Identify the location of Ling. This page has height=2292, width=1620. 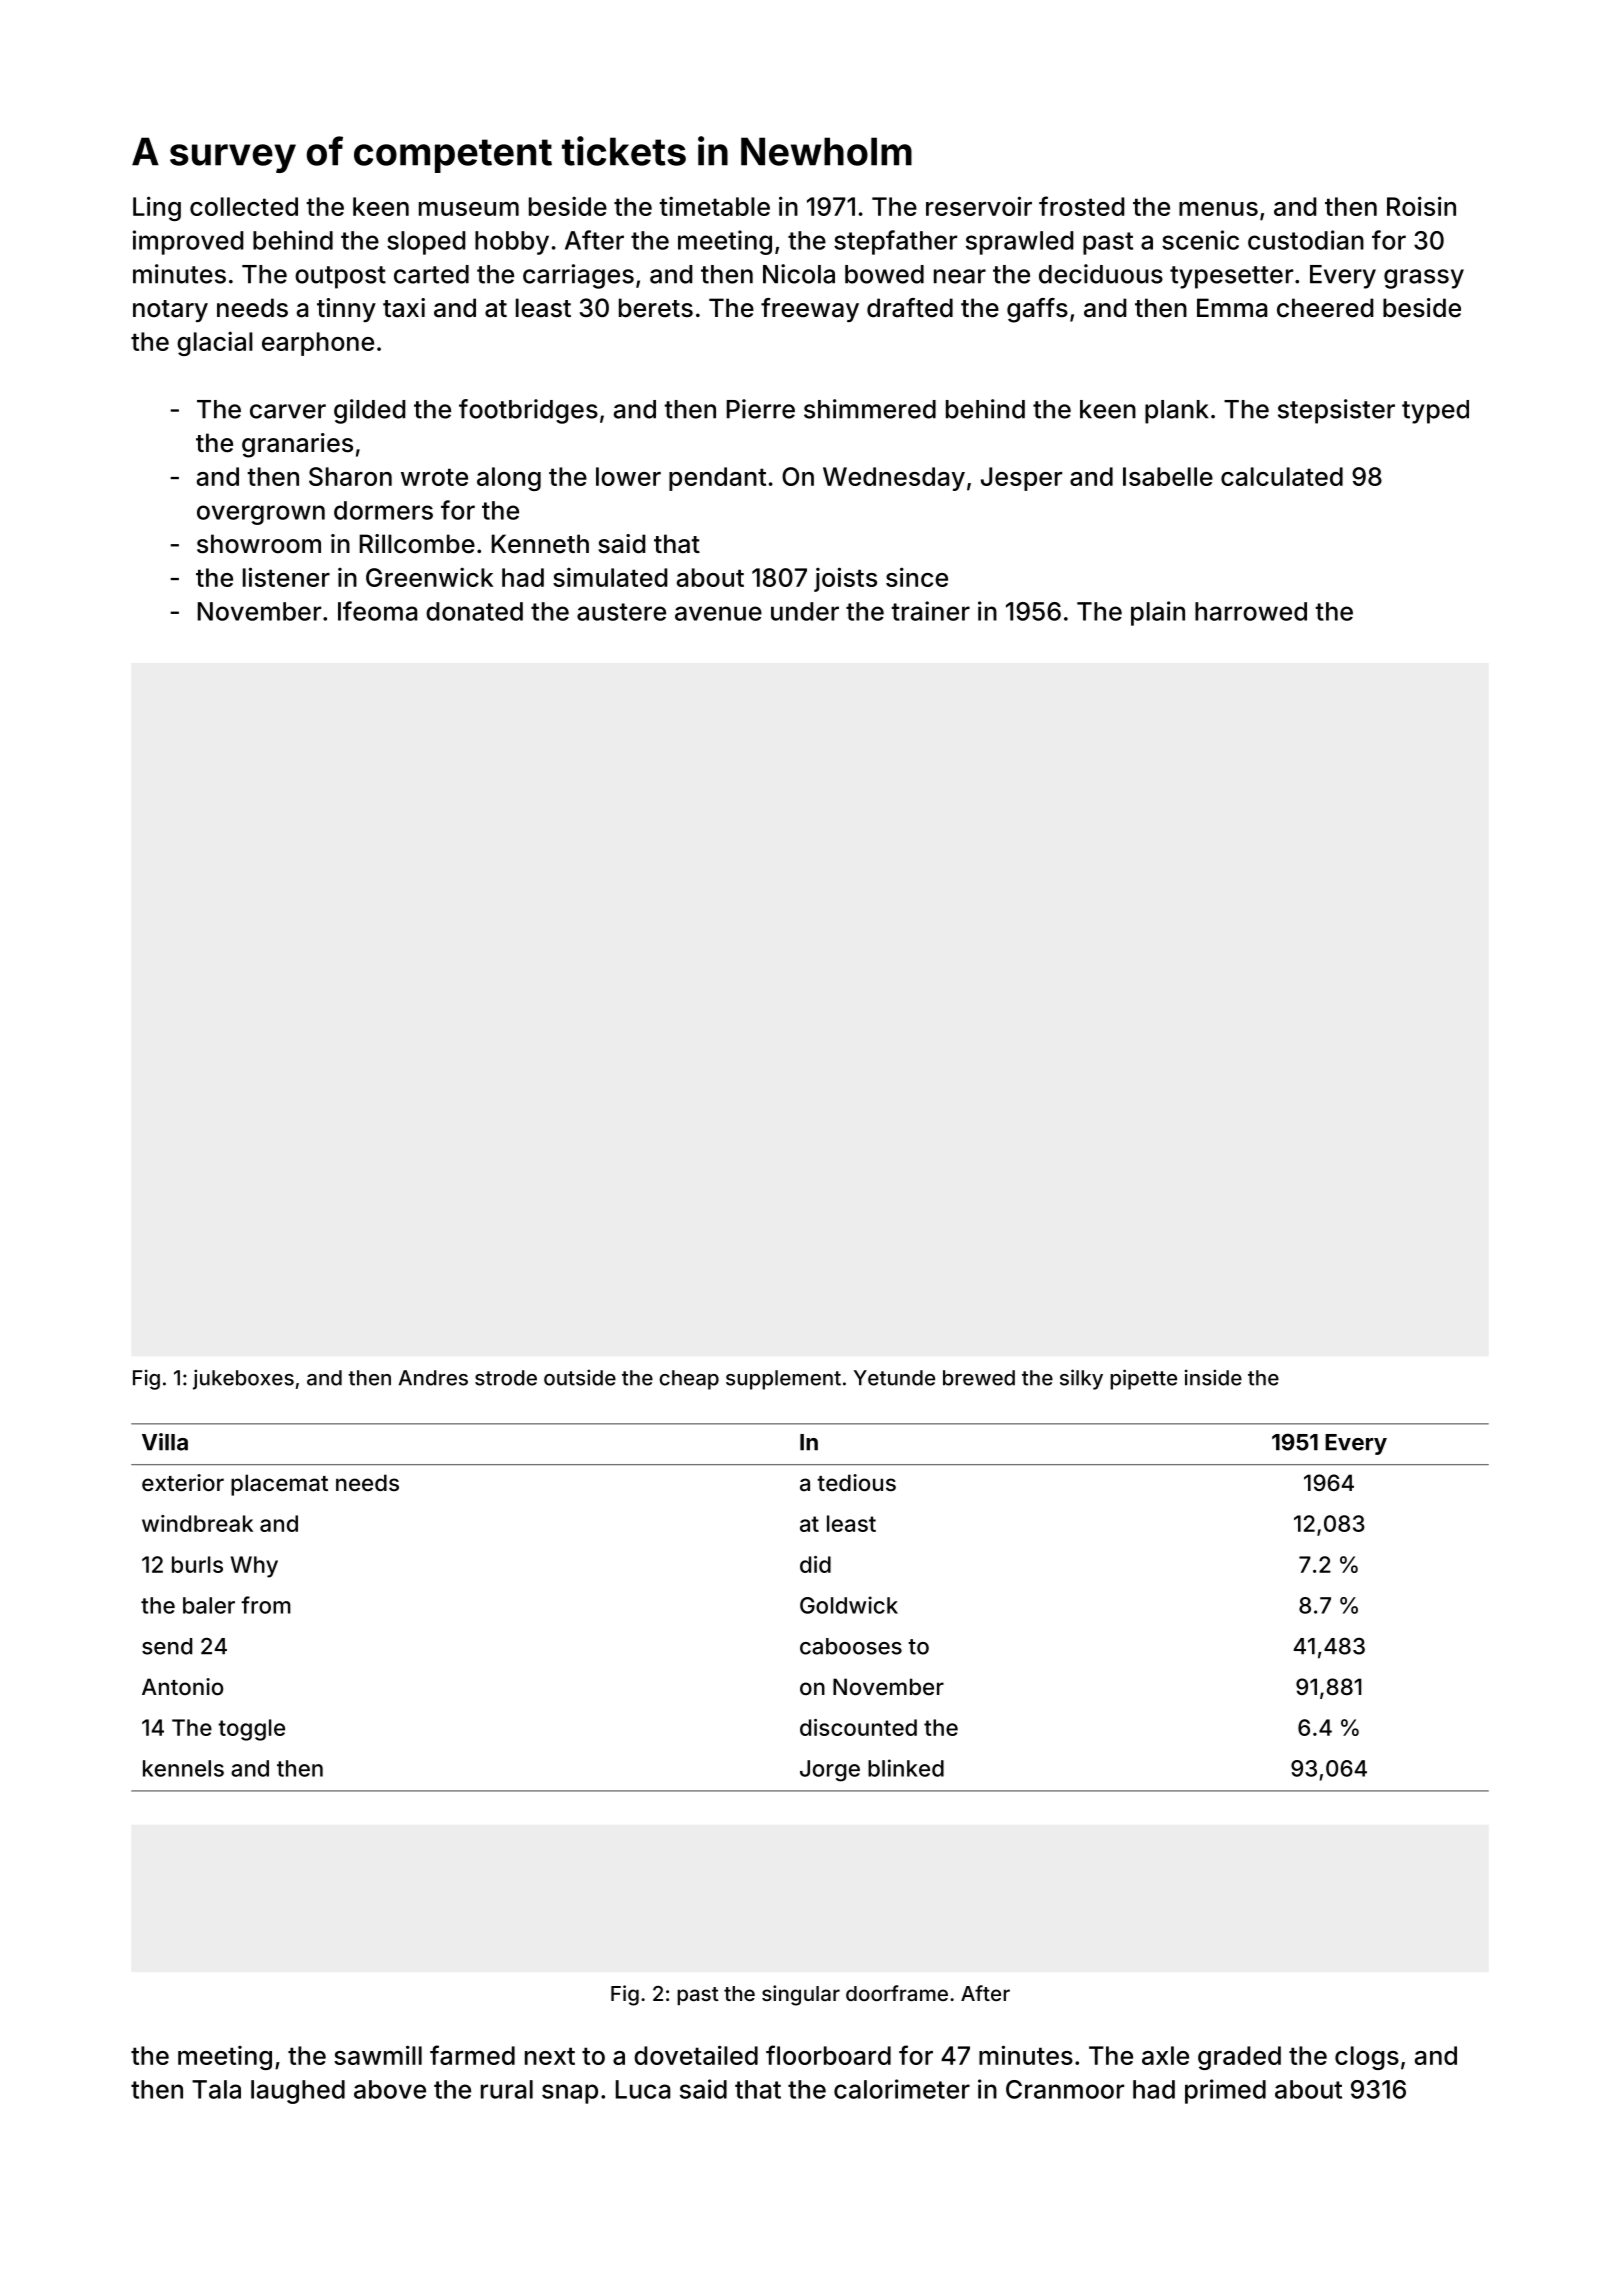
(157, 208).
